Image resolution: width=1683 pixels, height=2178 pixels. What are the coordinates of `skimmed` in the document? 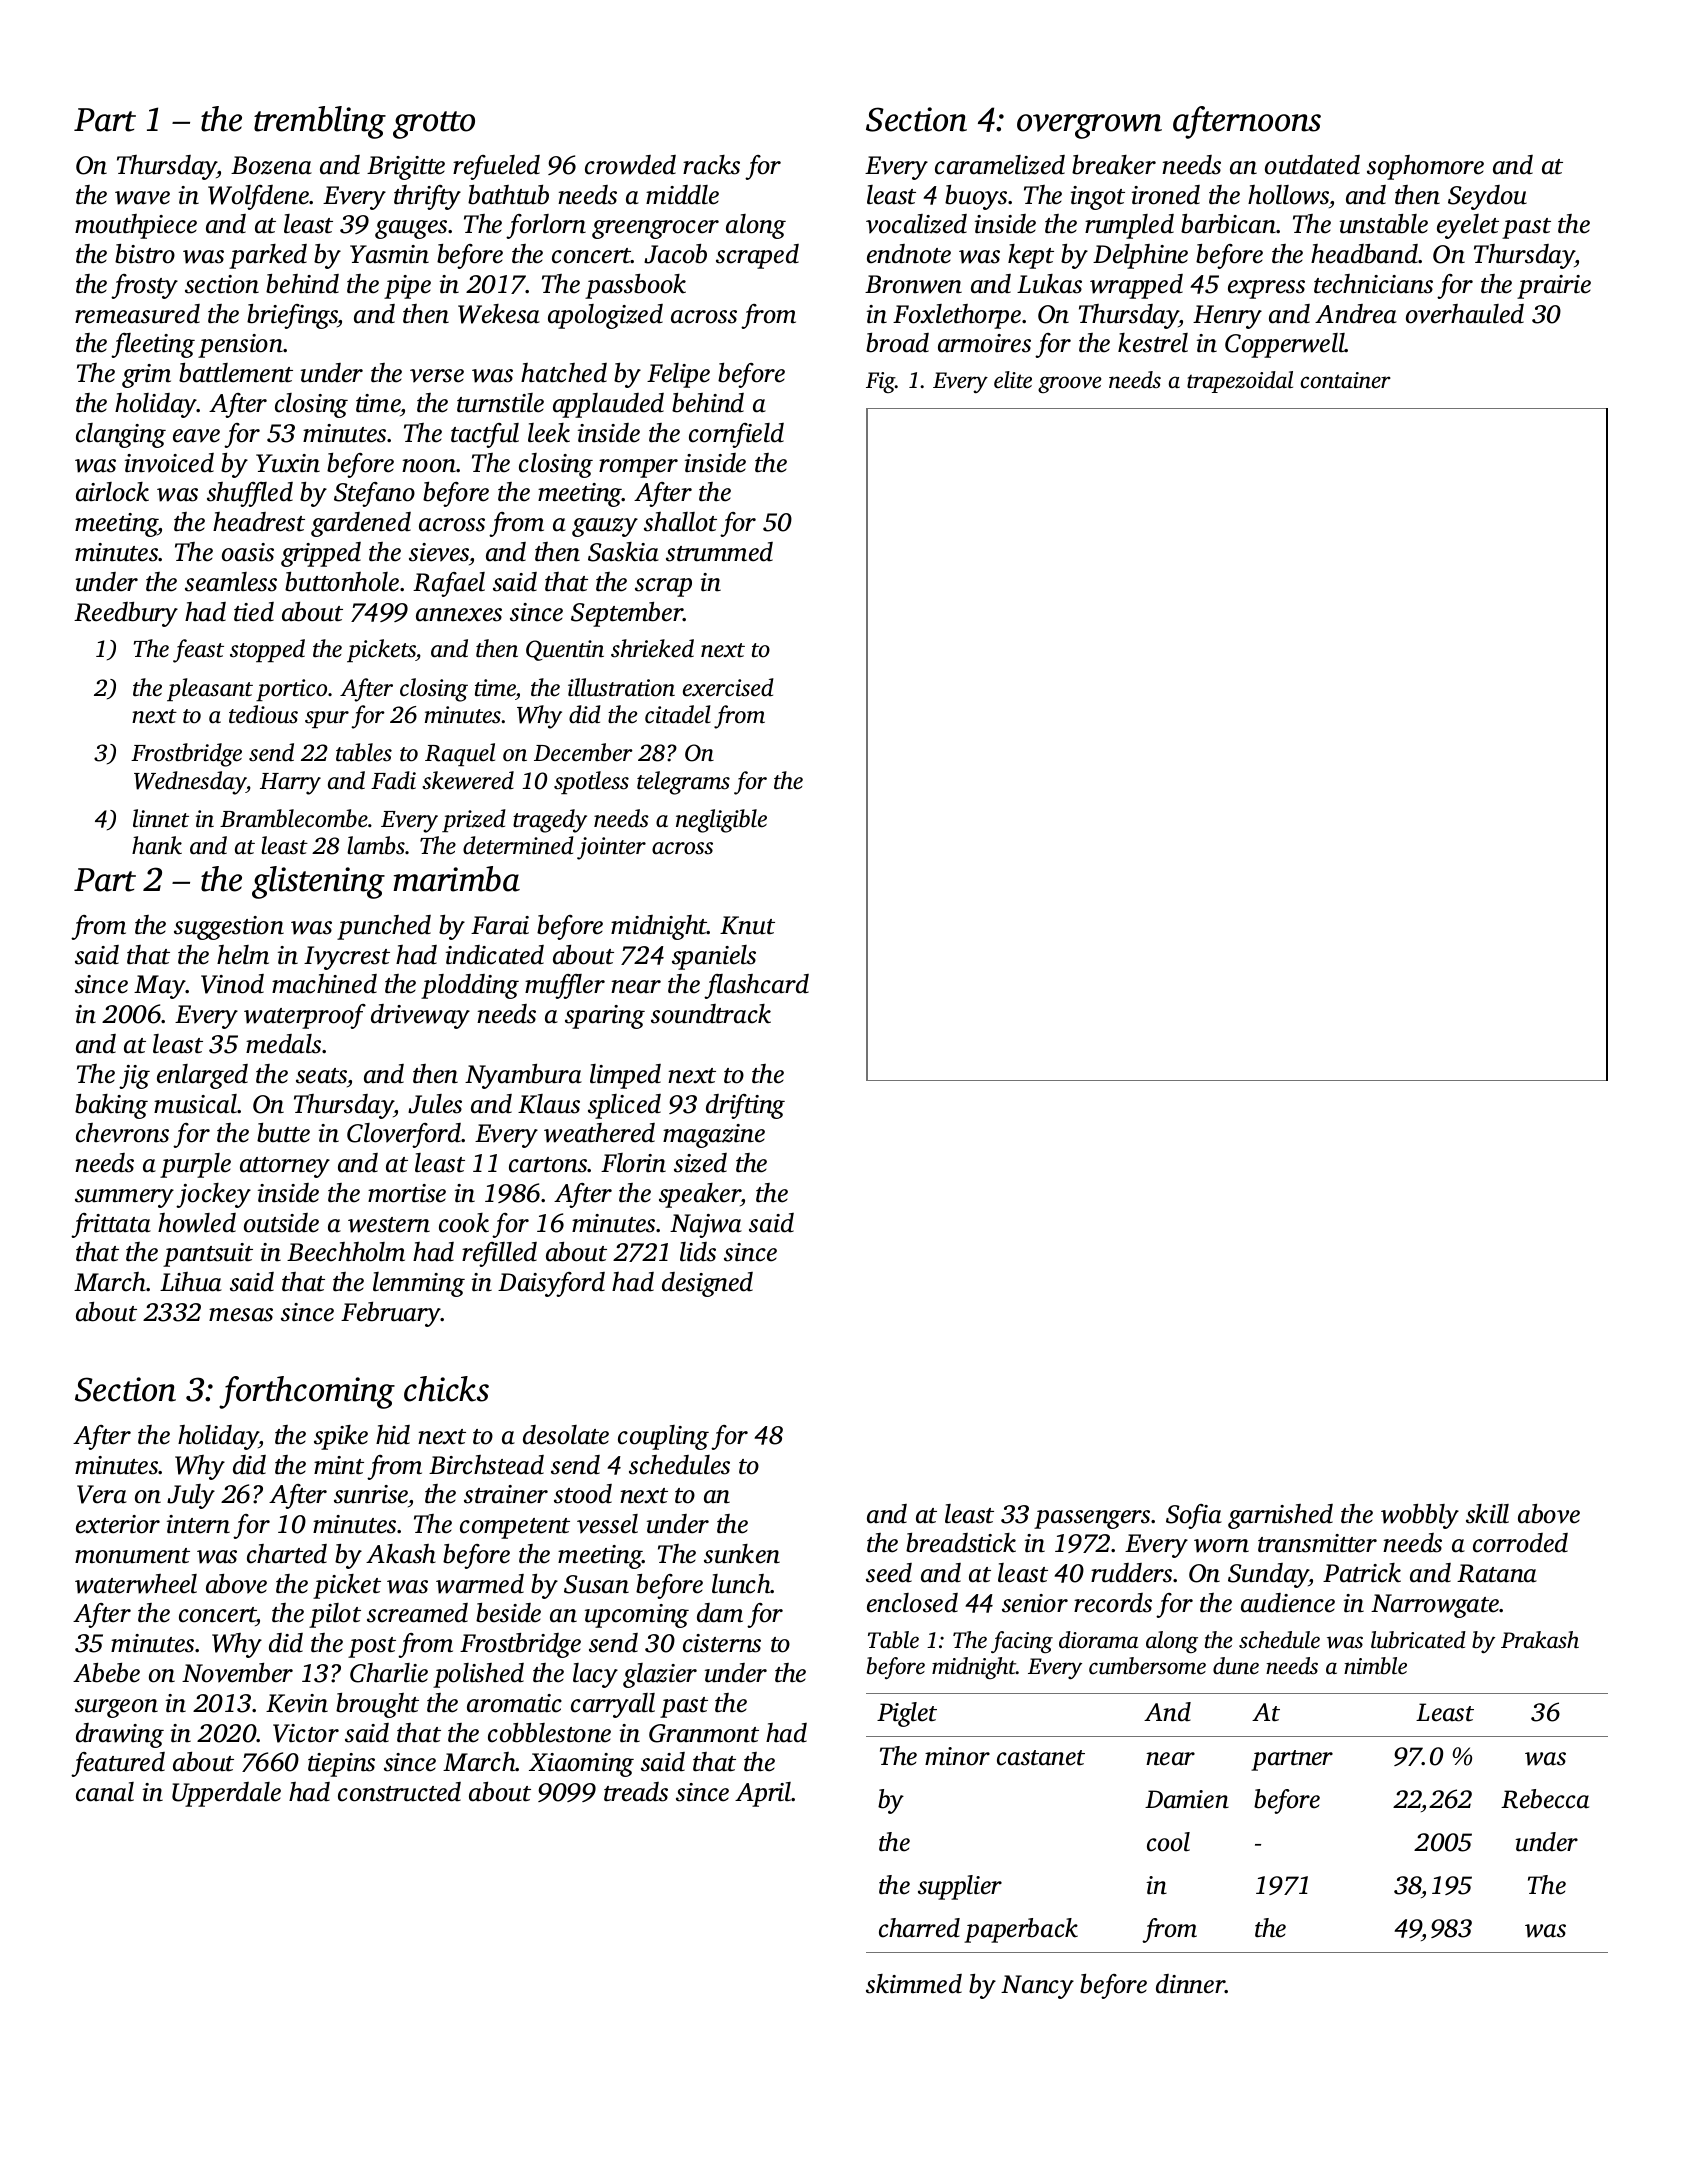 It's located at (914, 1984).
